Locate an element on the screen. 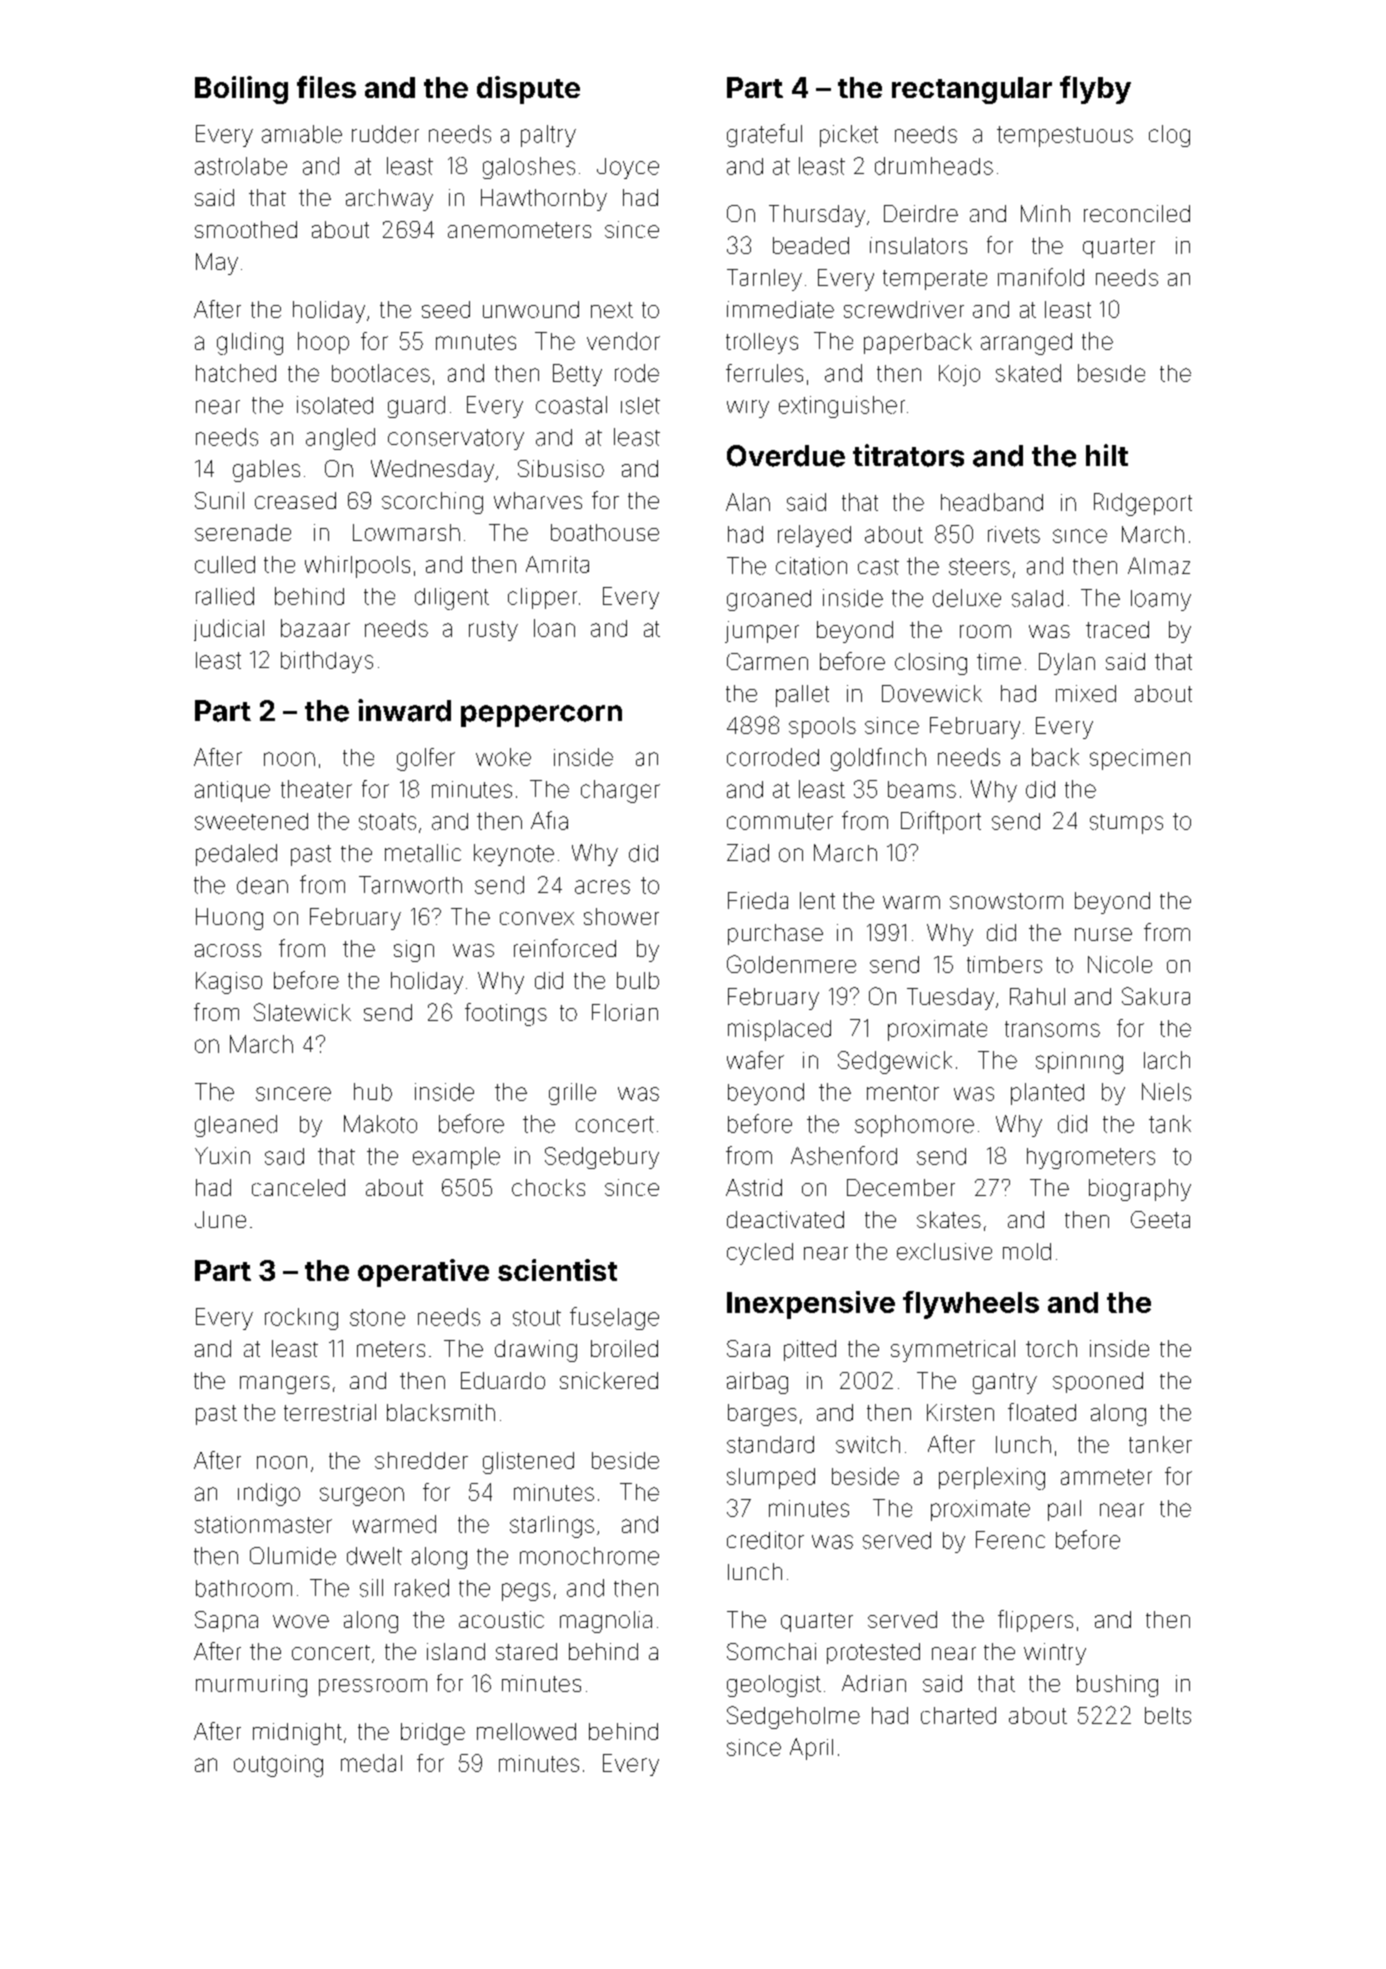 The height and width of the screenshot is (1969, 1386). commuter is located at coordinates (780, 821).
